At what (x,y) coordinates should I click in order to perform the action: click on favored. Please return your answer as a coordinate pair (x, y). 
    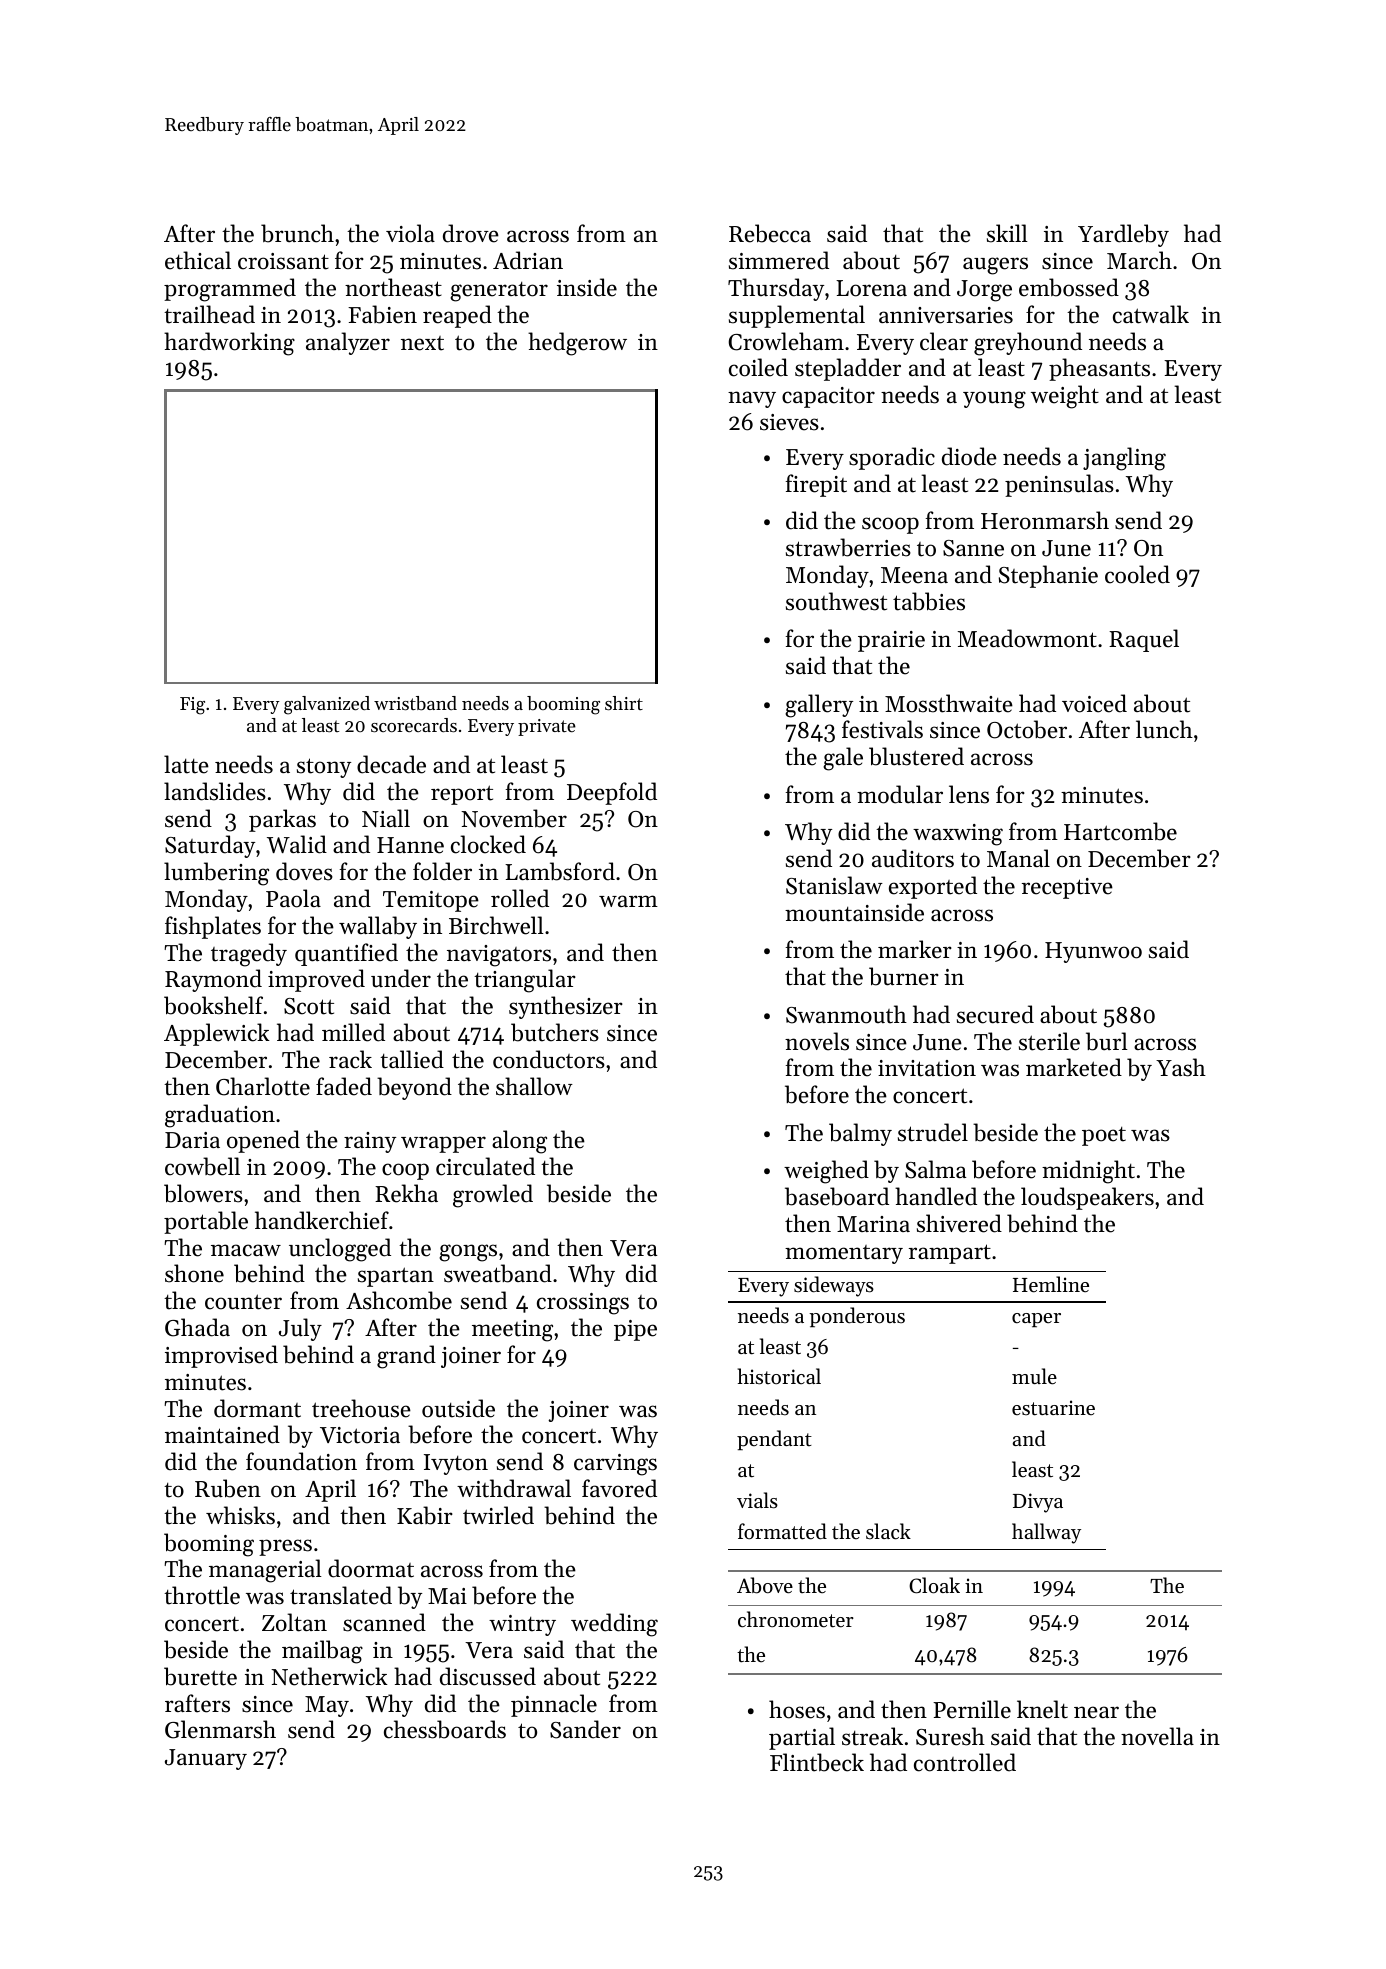
    Looking at the image, I should click on (619, 1488).
